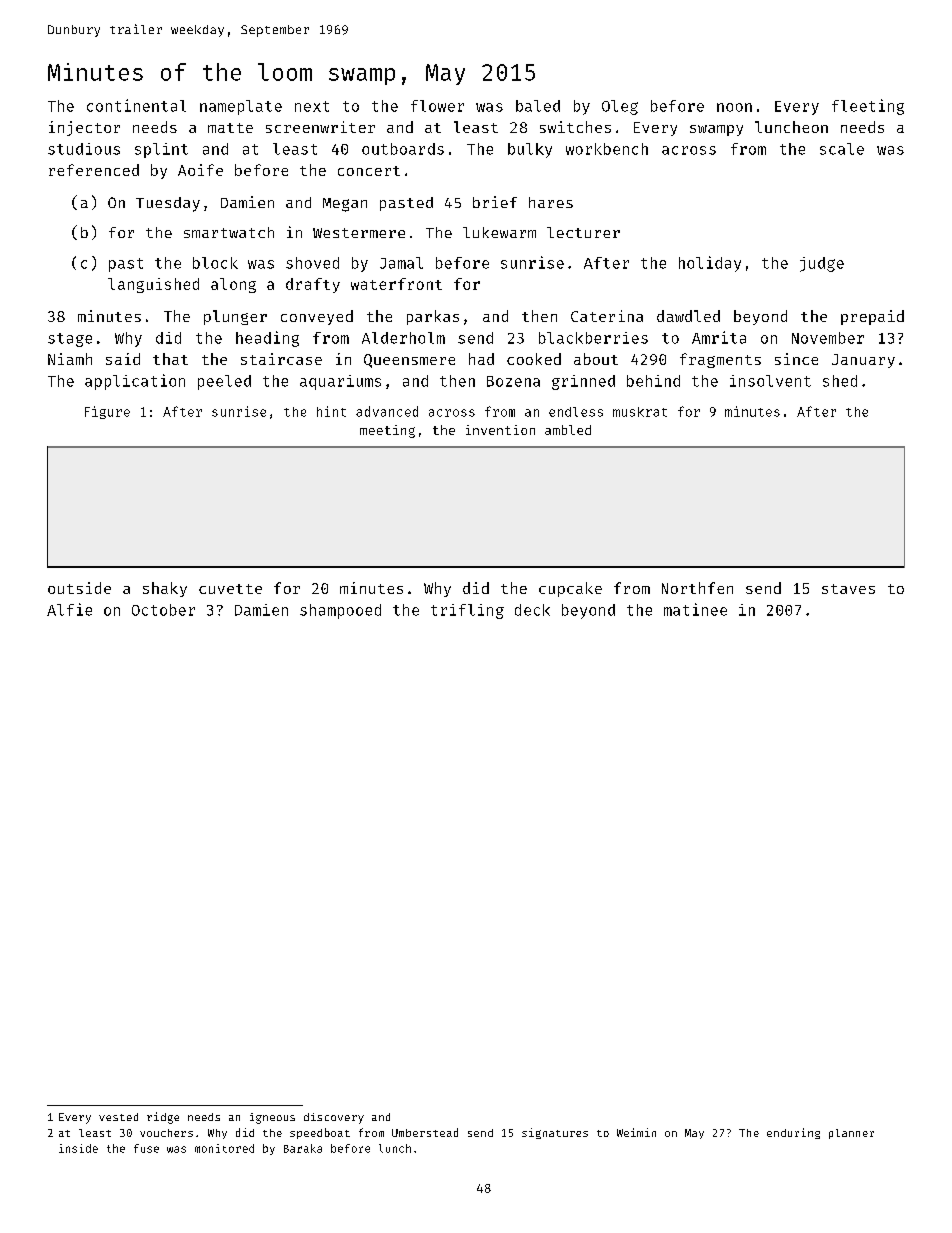 The width and height of the image is (952, 1233). What do you see at coordinates (359, 233) in the image?
I see `Westermere` at bounding box center [359, 233].
